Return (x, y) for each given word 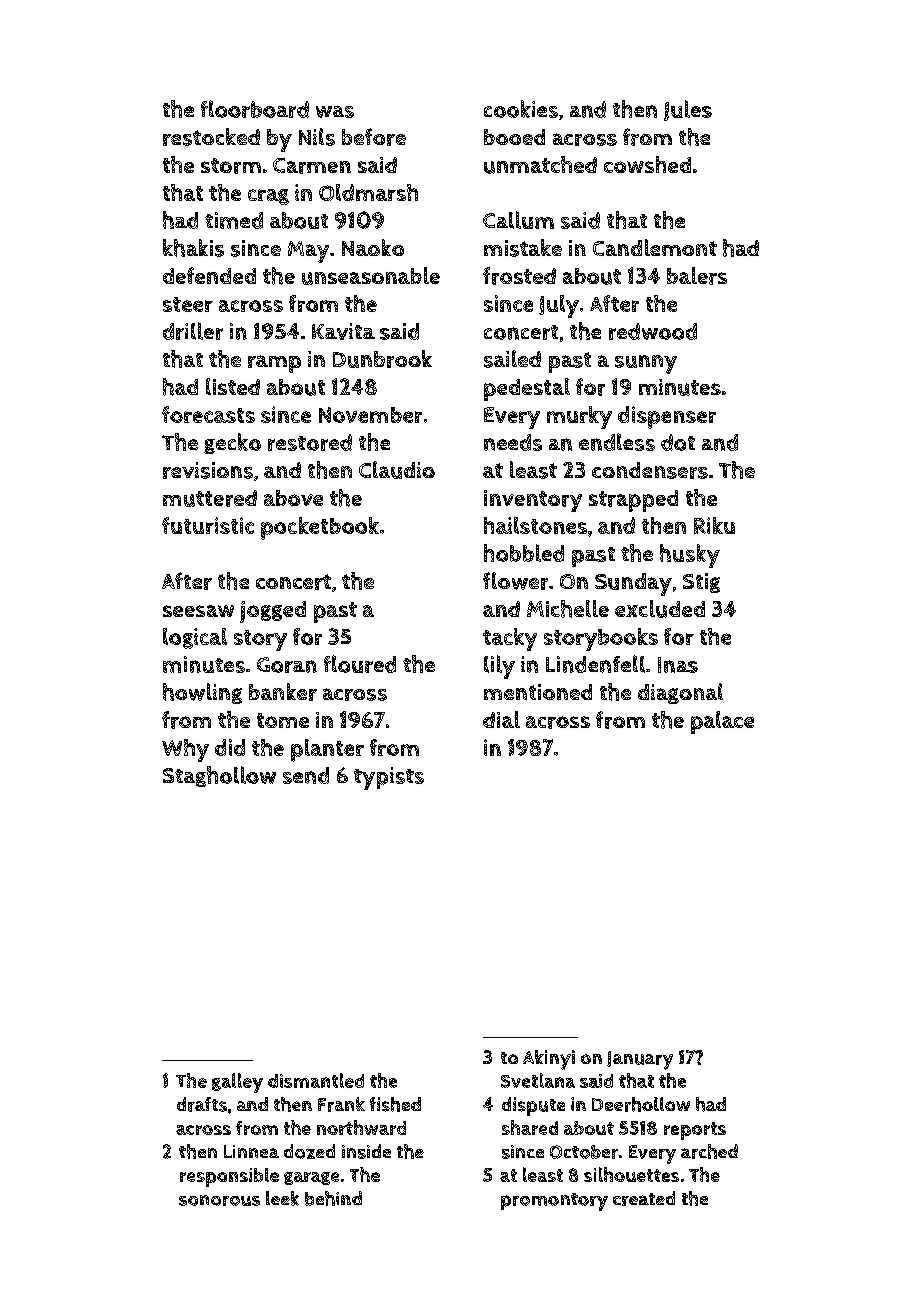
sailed (512, 359)
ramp (274, 364)
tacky (510, 639)
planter (327, 750)
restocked (211, 137)
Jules (688, 110)
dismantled (316, 1080)
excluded (660, 609)
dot (678, 442)
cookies (521, 109)
